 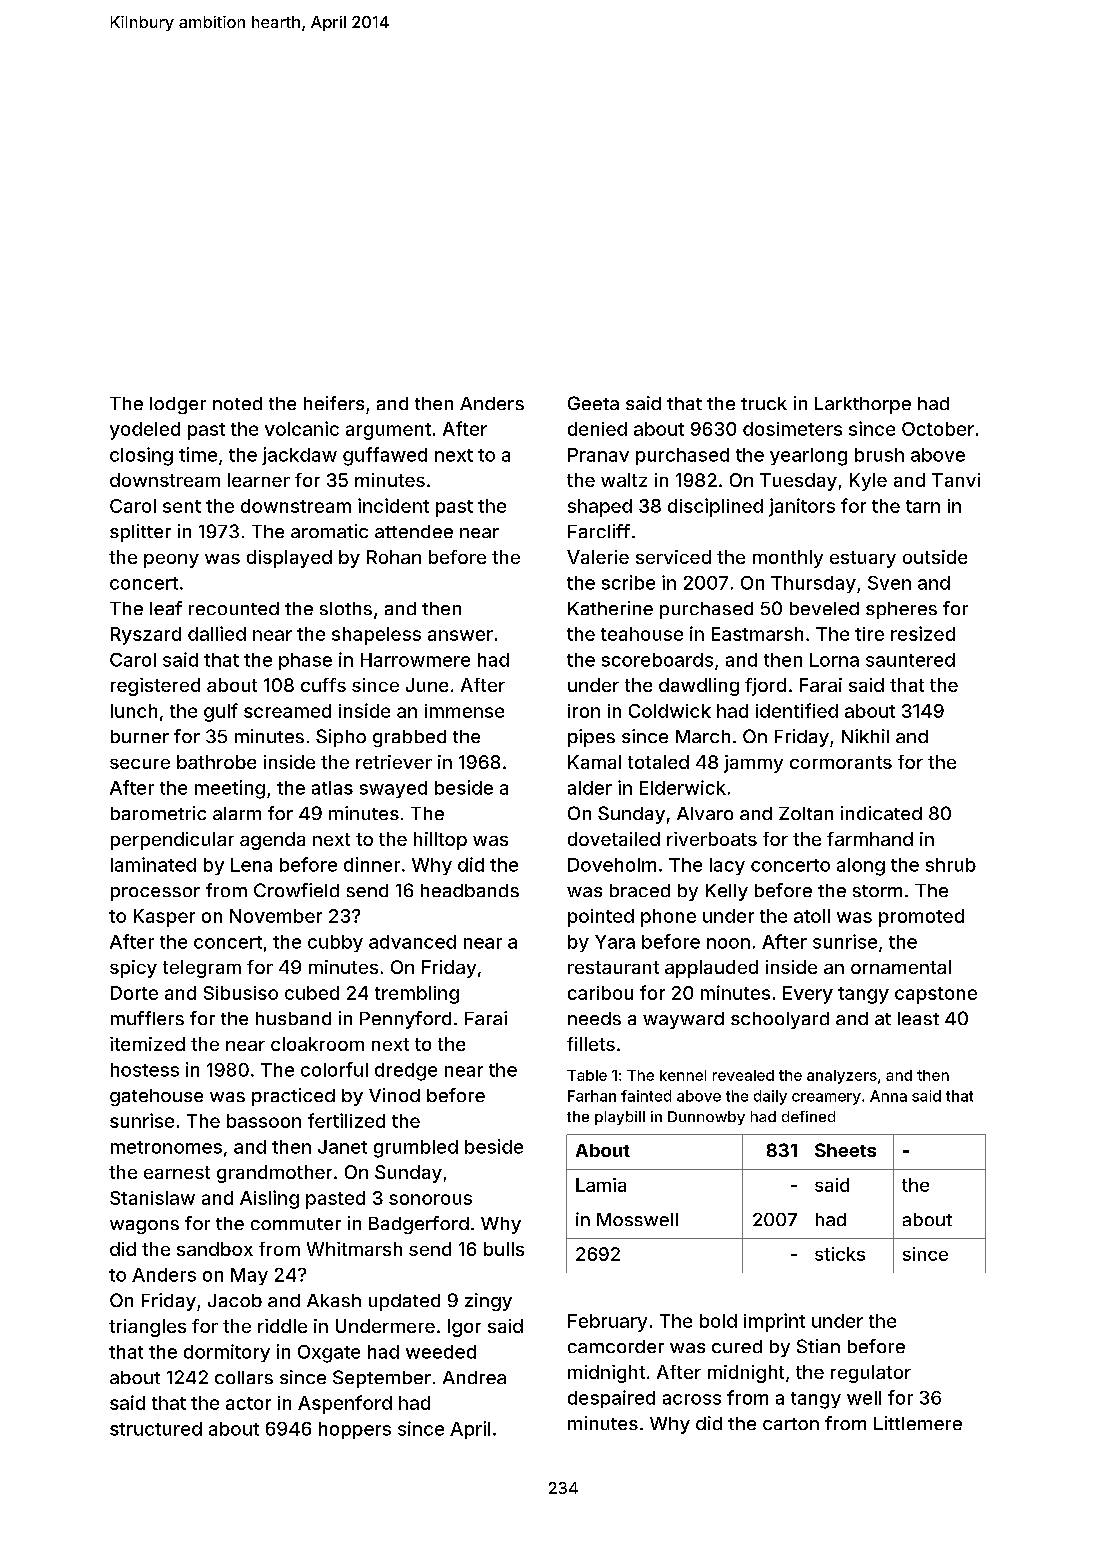 I want to click on volcanic, so click(x=302, y=428).
